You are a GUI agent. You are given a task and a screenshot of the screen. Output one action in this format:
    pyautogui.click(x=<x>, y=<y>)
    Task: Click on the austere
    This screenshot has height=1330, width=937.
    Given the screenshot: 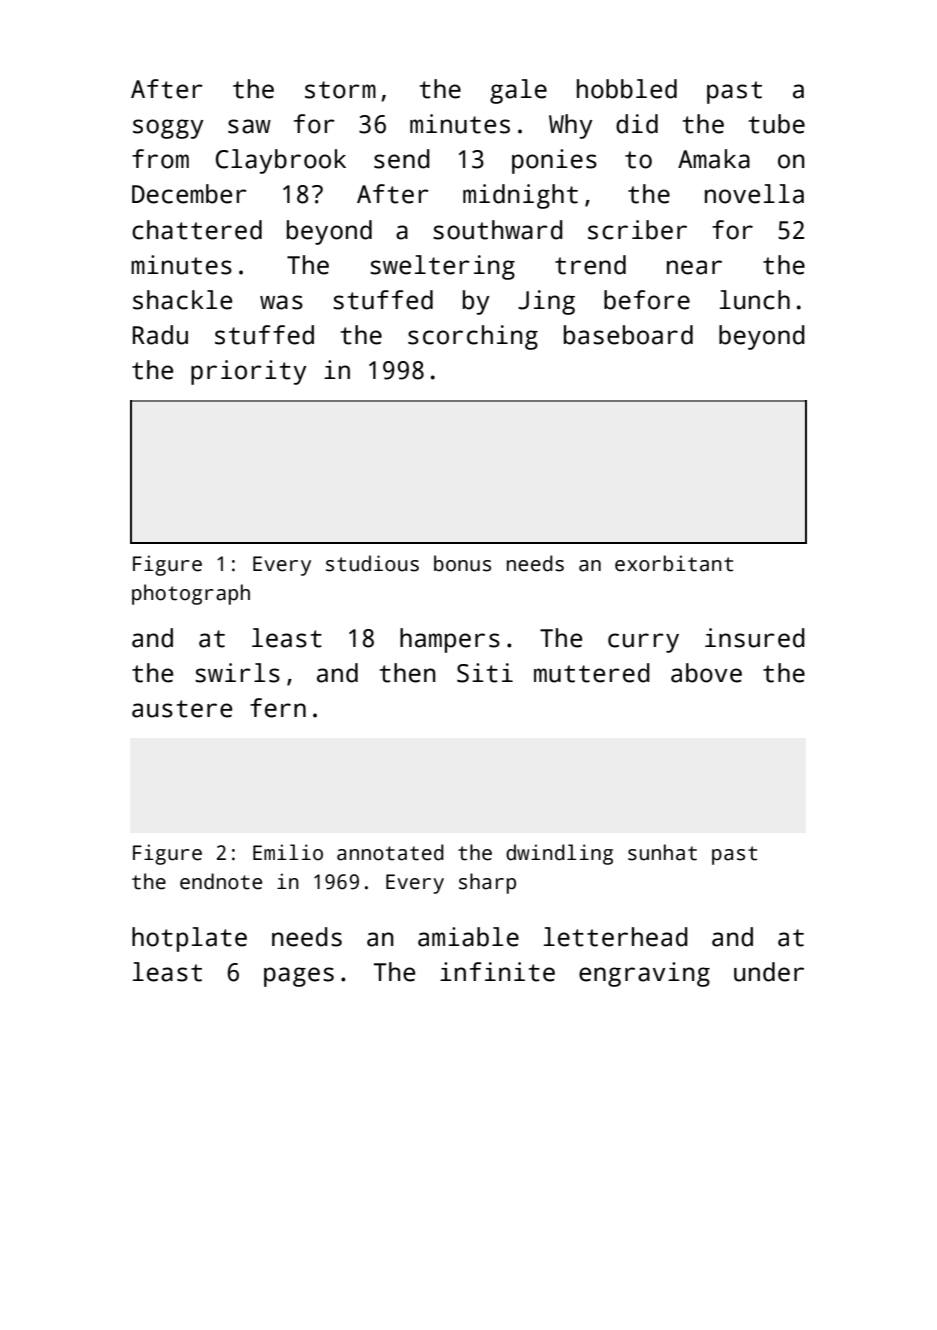 What is the action you would take?
    pyautogui.click(x=182, y=709)
